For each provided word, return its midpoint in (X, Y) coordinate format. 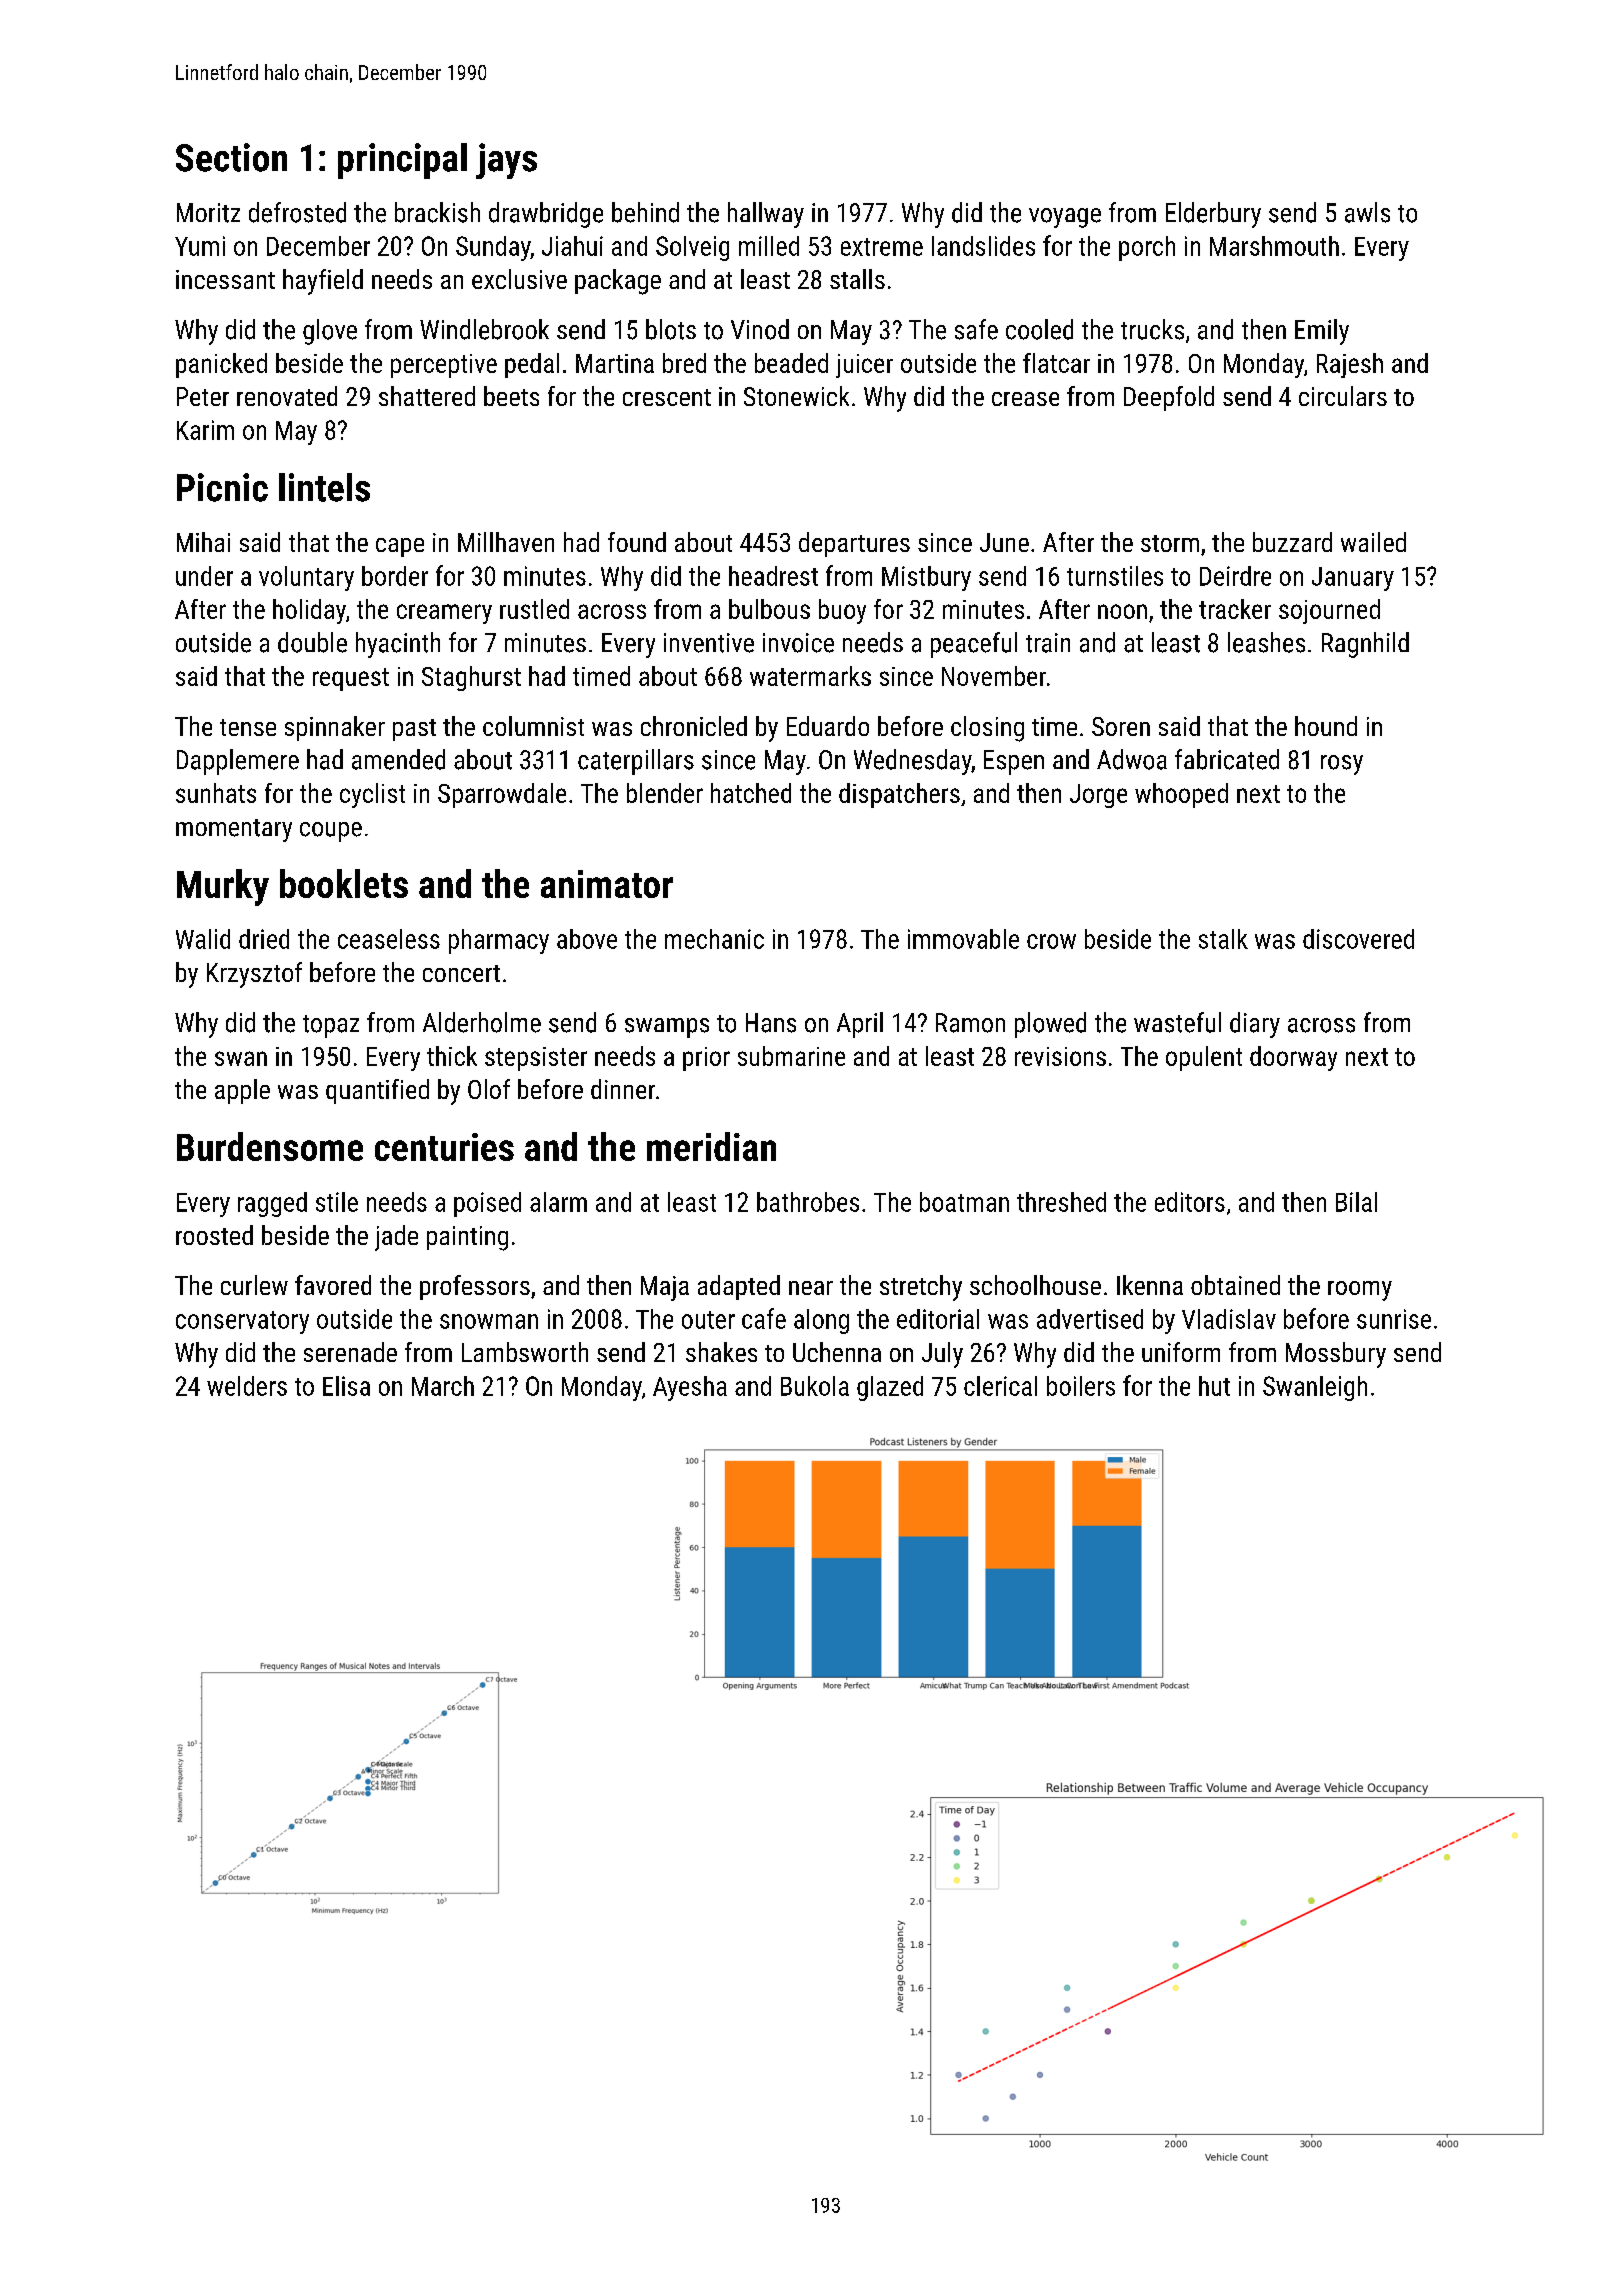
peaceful (974, 645)
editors (1190, 1202)
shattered (427, 396)
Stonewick (796, 396)
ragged (272, 1204)
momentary (234, 830)
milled (769, 246)
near (811, 1288)
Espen (1014, 762)
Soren (1121, 726)
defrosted (297, 212)
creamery (444, 614)
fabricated (1227, 759)
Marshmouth (1274, 246)
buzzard (1292, 542)
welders (247, 1386)
